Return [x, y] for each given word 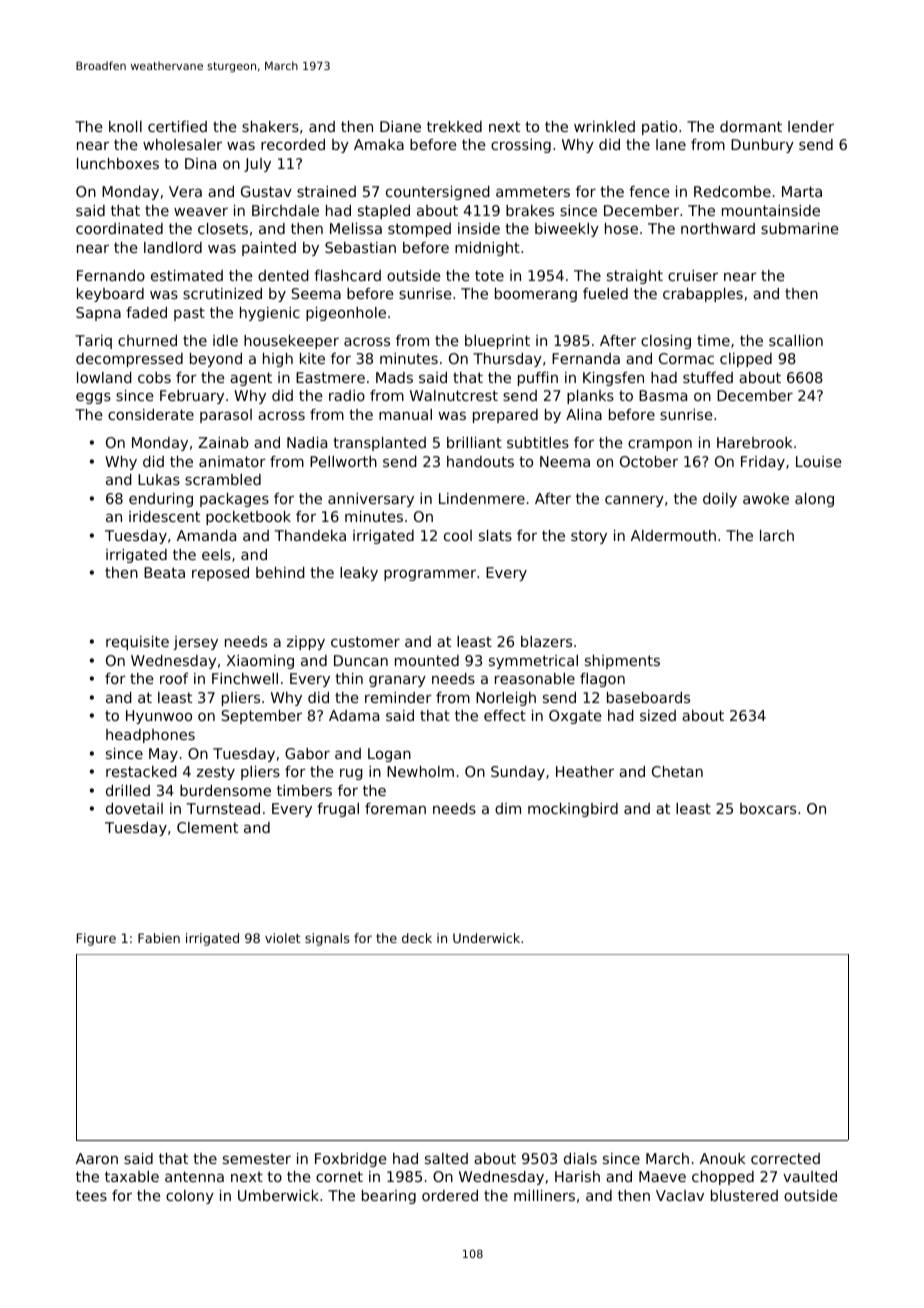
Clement [207, 827]
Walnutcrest [454, 395]
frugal [338, 810]
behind [280, 572]
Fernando [111, 275]
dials [580, 1158]
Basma [663, 395]
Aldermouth [673, 535]
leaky [359, 574]
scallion [796, 340]
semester [257, 1158]
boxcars [768, 808]
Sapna [98, 314]
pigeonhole [346, 314]
